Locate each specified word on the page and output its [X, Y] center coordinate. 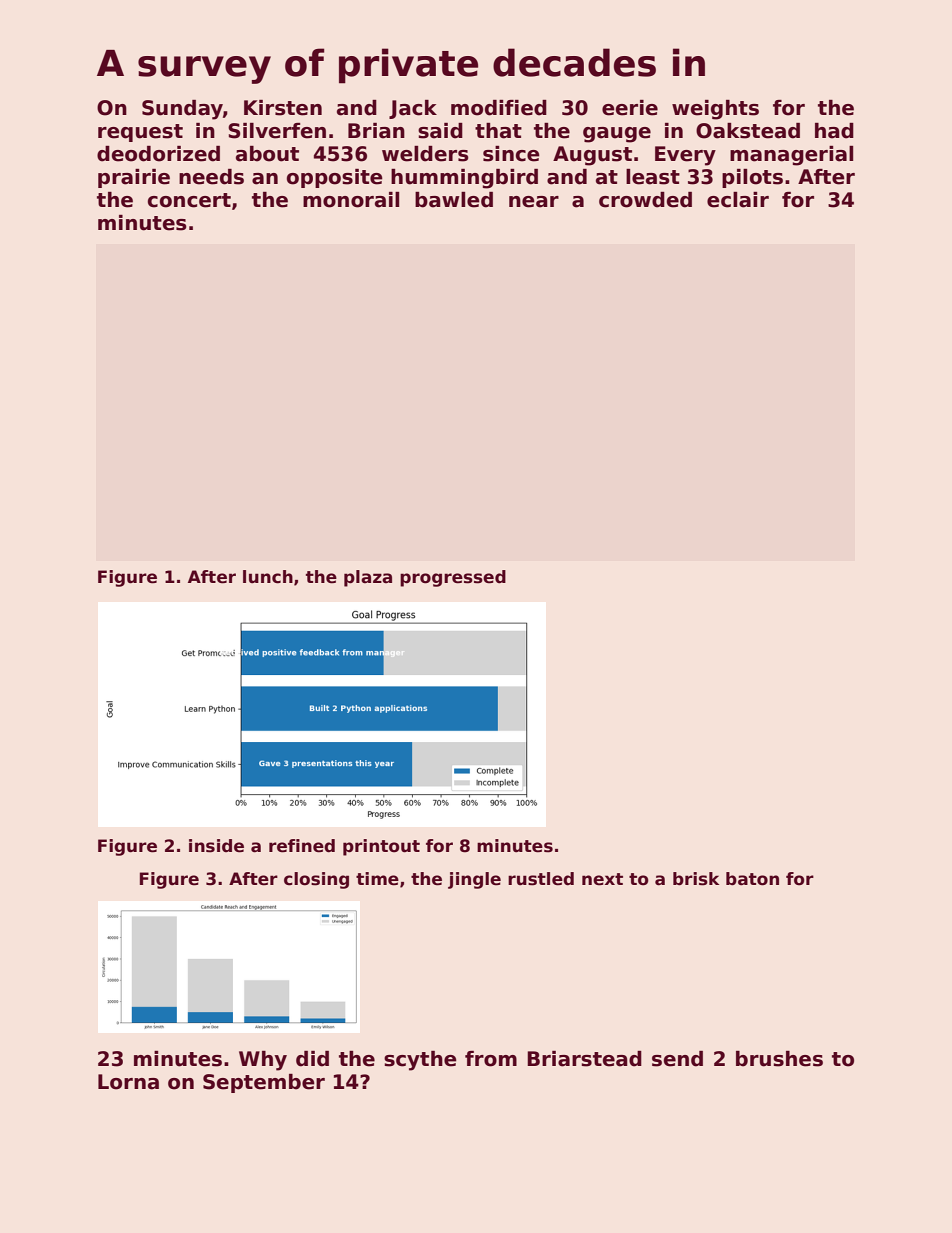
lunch [268, 577]
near [534, 202]
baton [752, 879]
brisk [696, 879]
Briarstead [584, 1059]
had [834, 131]
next [602, 879]
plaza [368, 578]
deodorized [158, 154]
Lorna [128, 1082]
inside [216, 846]
